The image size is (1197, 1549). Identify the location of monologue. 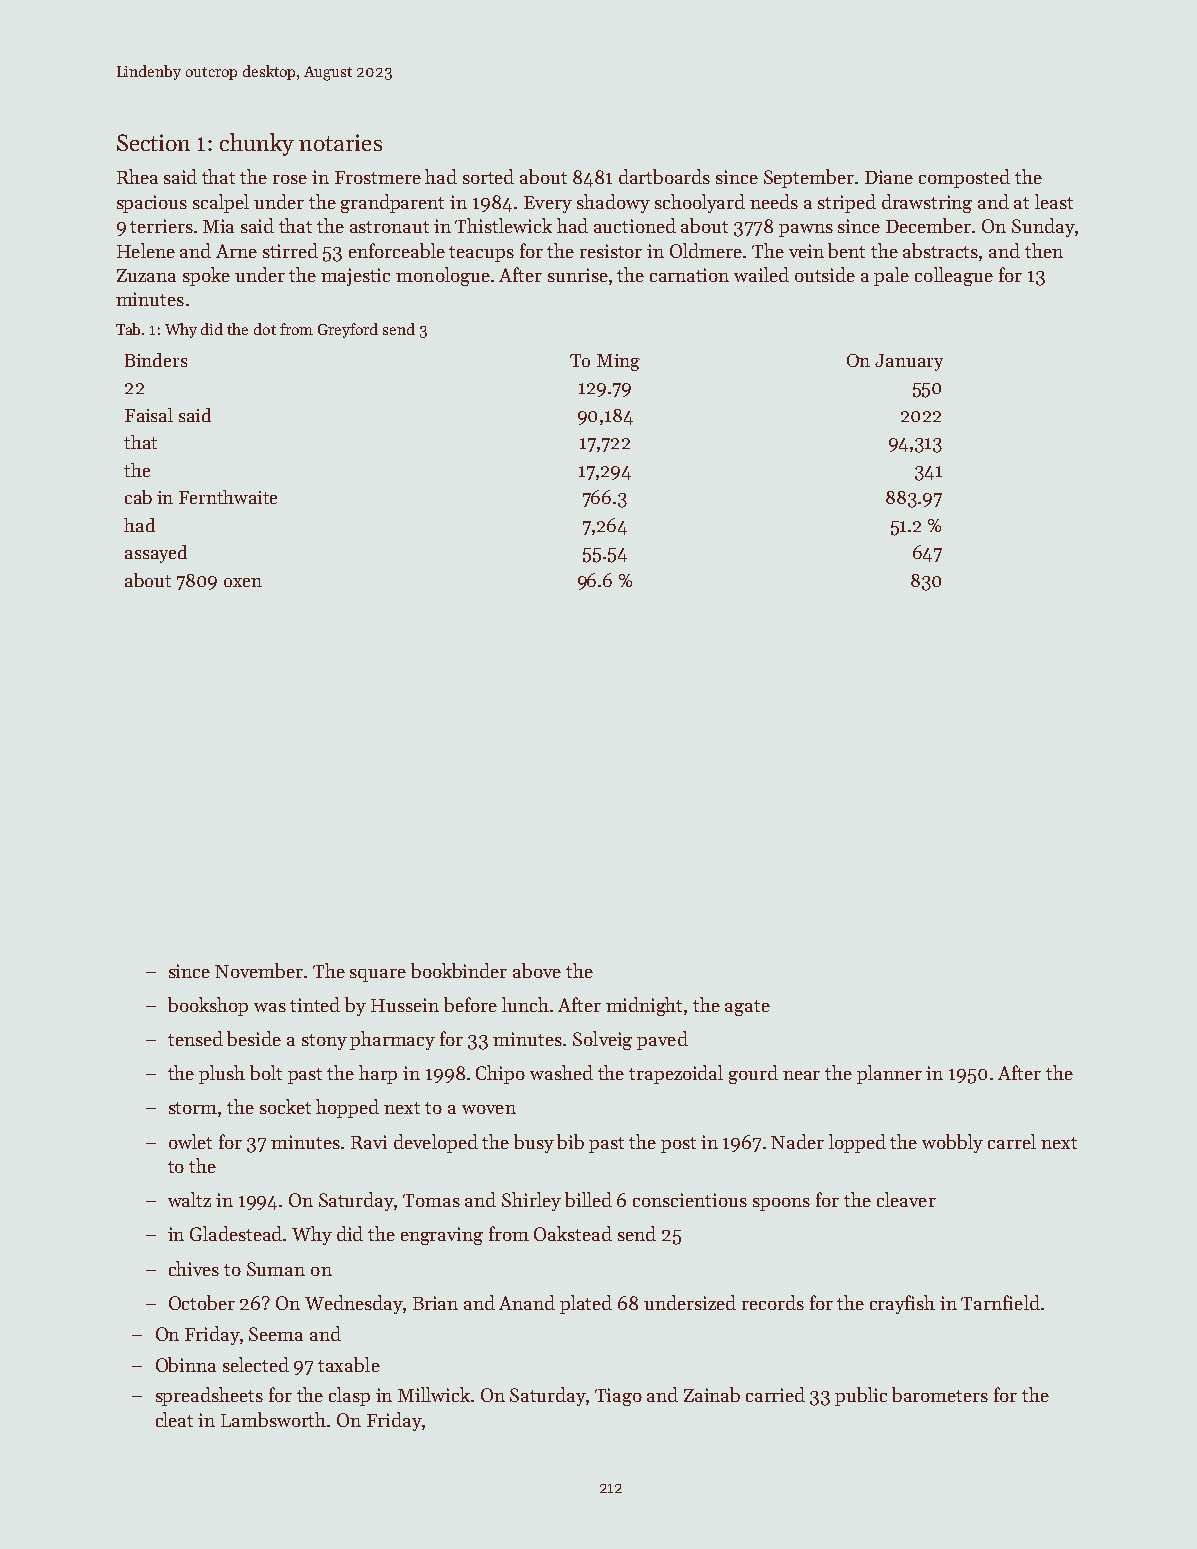
(443, 276).
